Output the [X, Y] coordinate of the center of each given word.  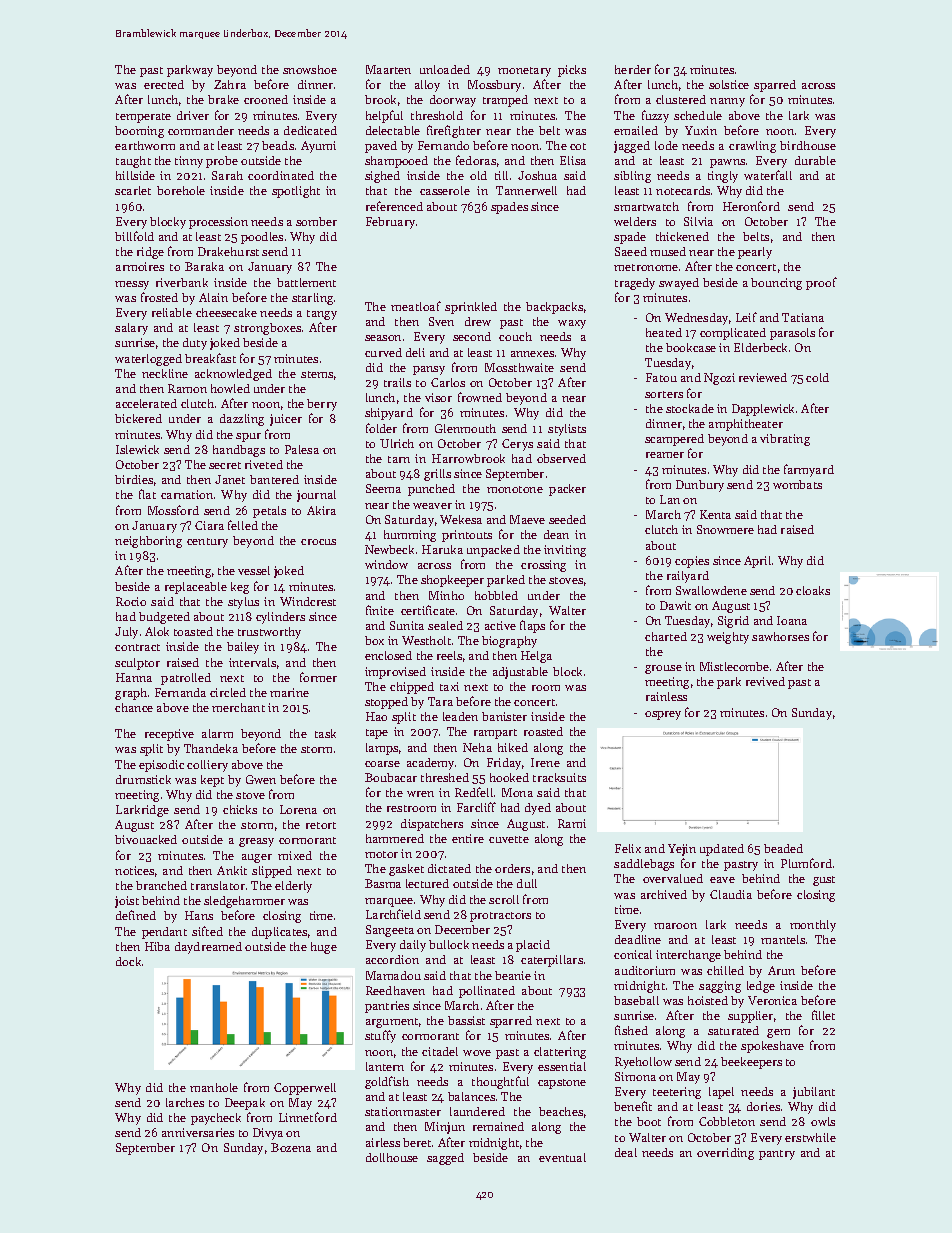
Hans [199, 915]
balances [471, 1096]
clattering [560, 1053]
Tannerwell [526, 190]
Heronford [751, 206]
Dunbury [700, 486]
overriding [725, 1154]
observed [561, 458]
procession [218, 223]
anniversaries [198, 1132]
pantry [777, 1155]
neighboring [148, 542]
